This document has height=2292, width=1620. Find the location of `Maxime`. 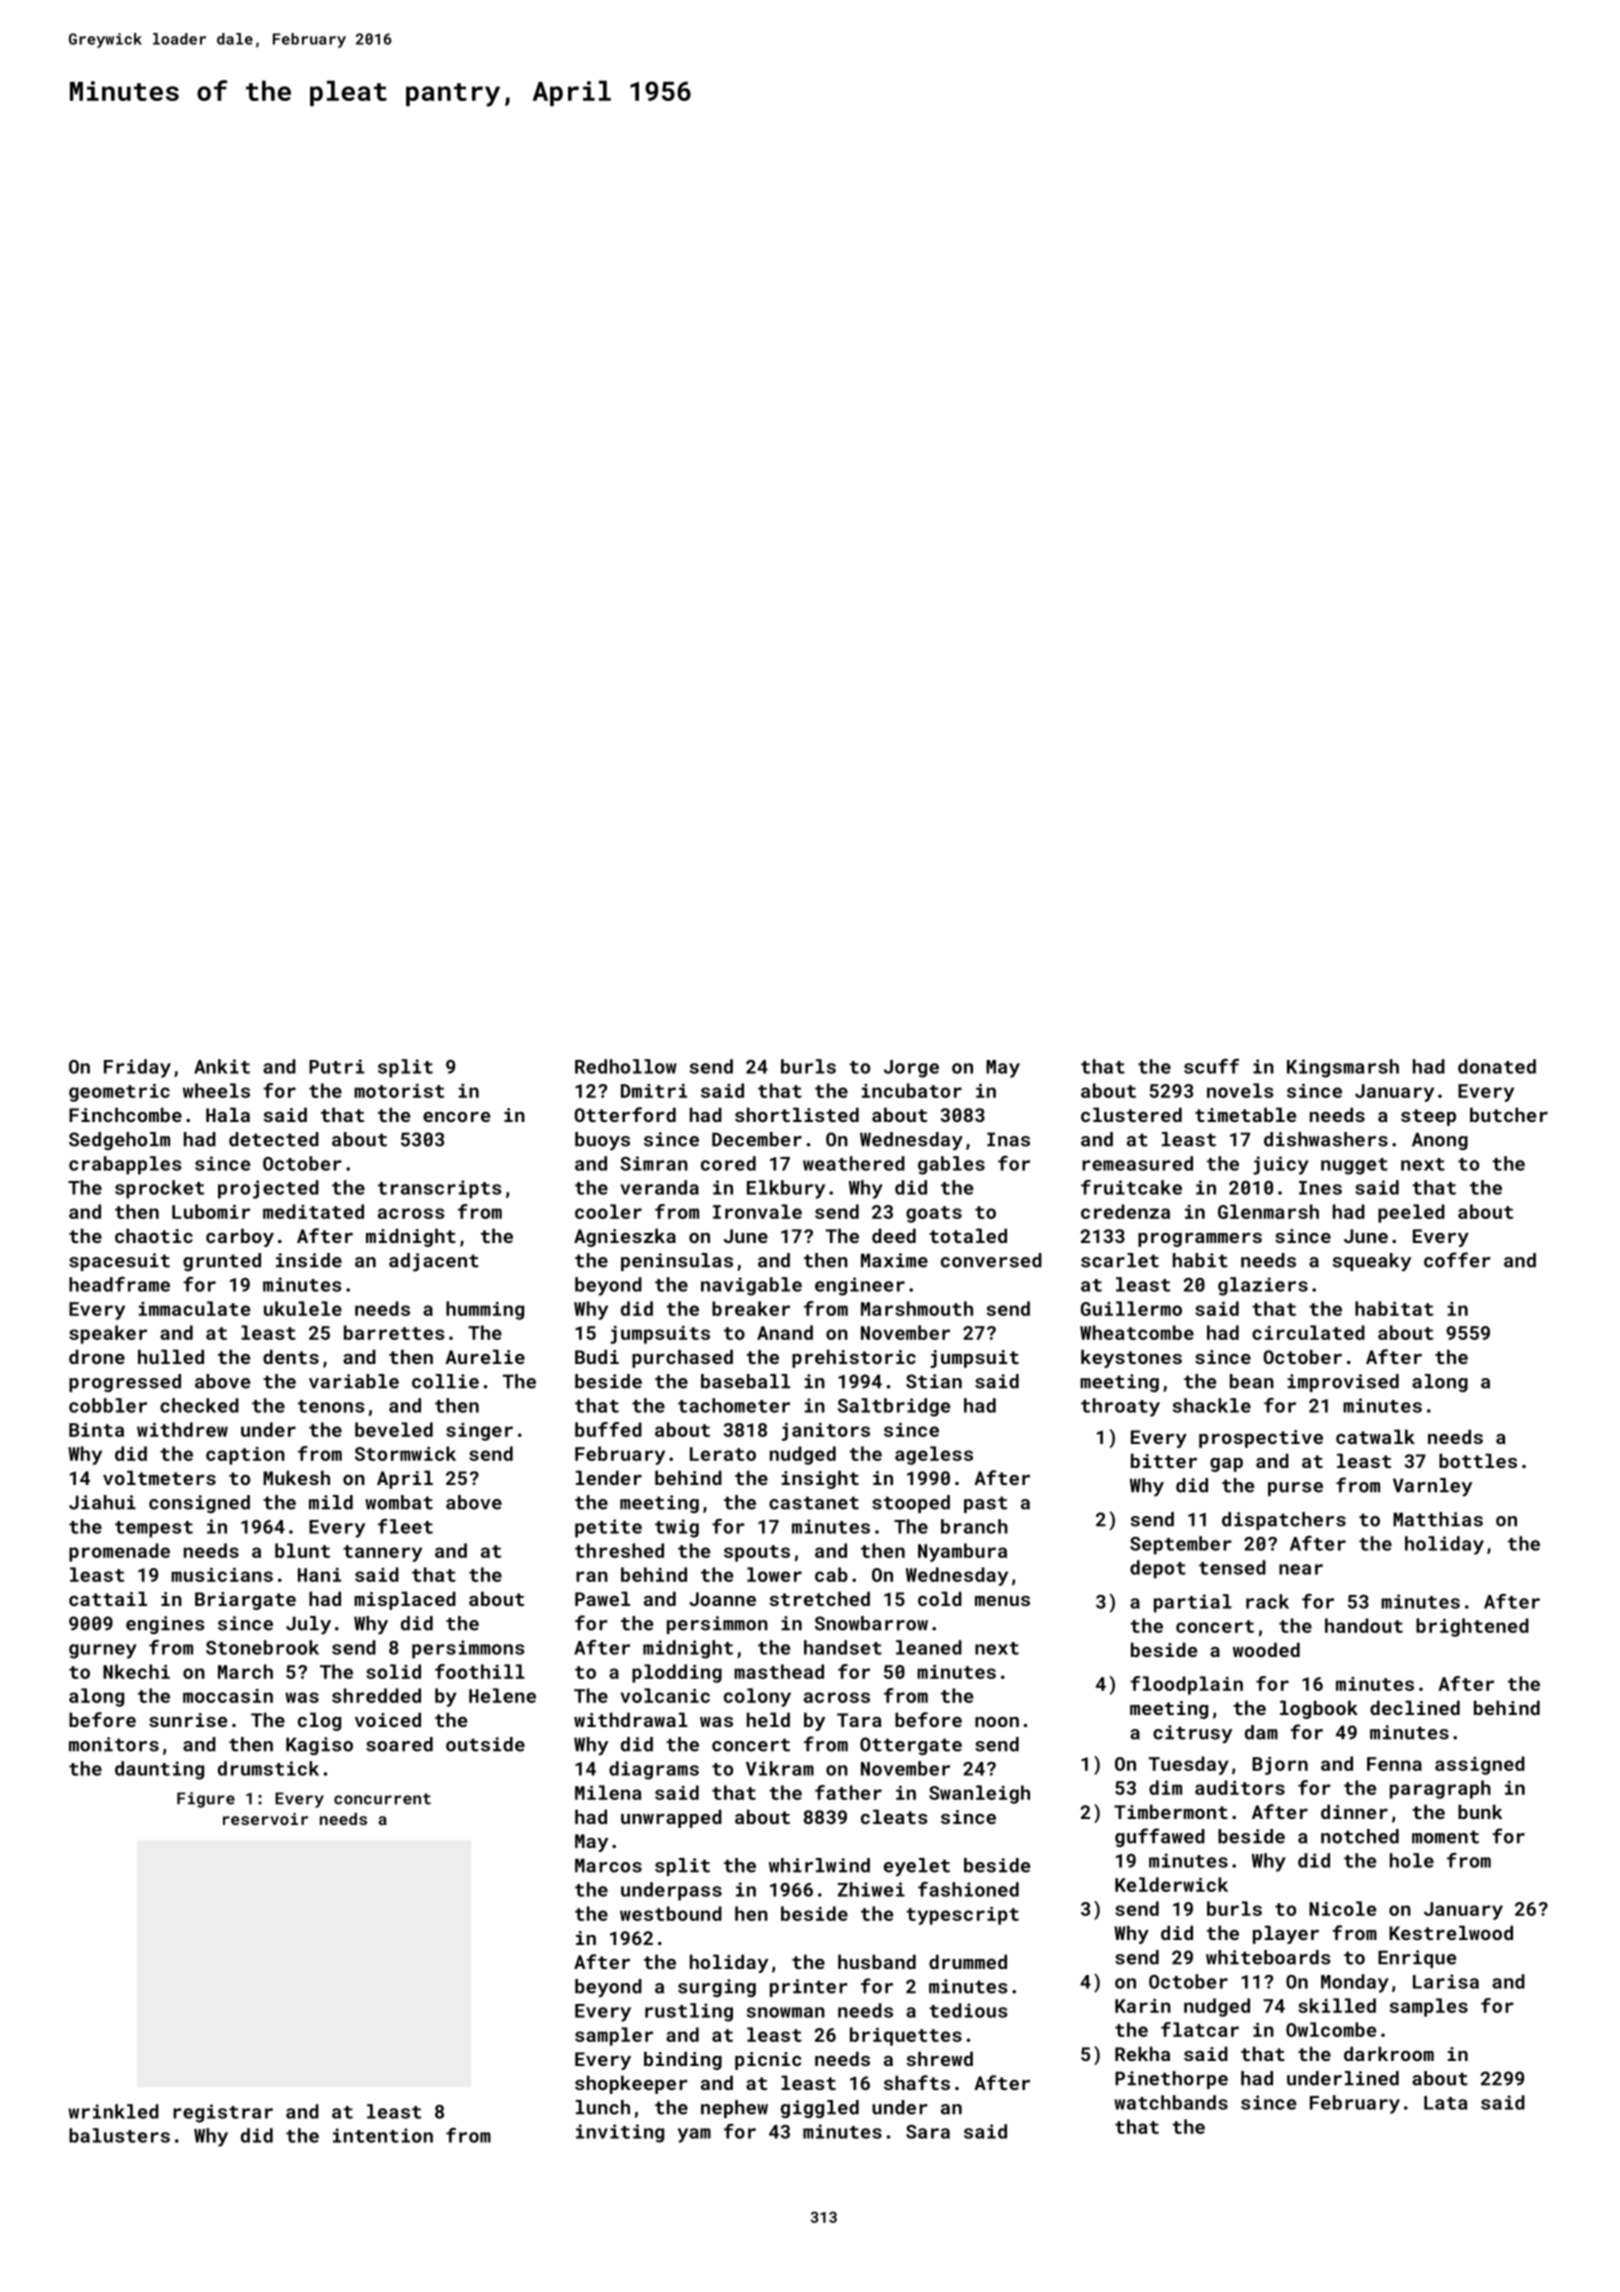

Maxime is located at coordinates (894, 1260).
